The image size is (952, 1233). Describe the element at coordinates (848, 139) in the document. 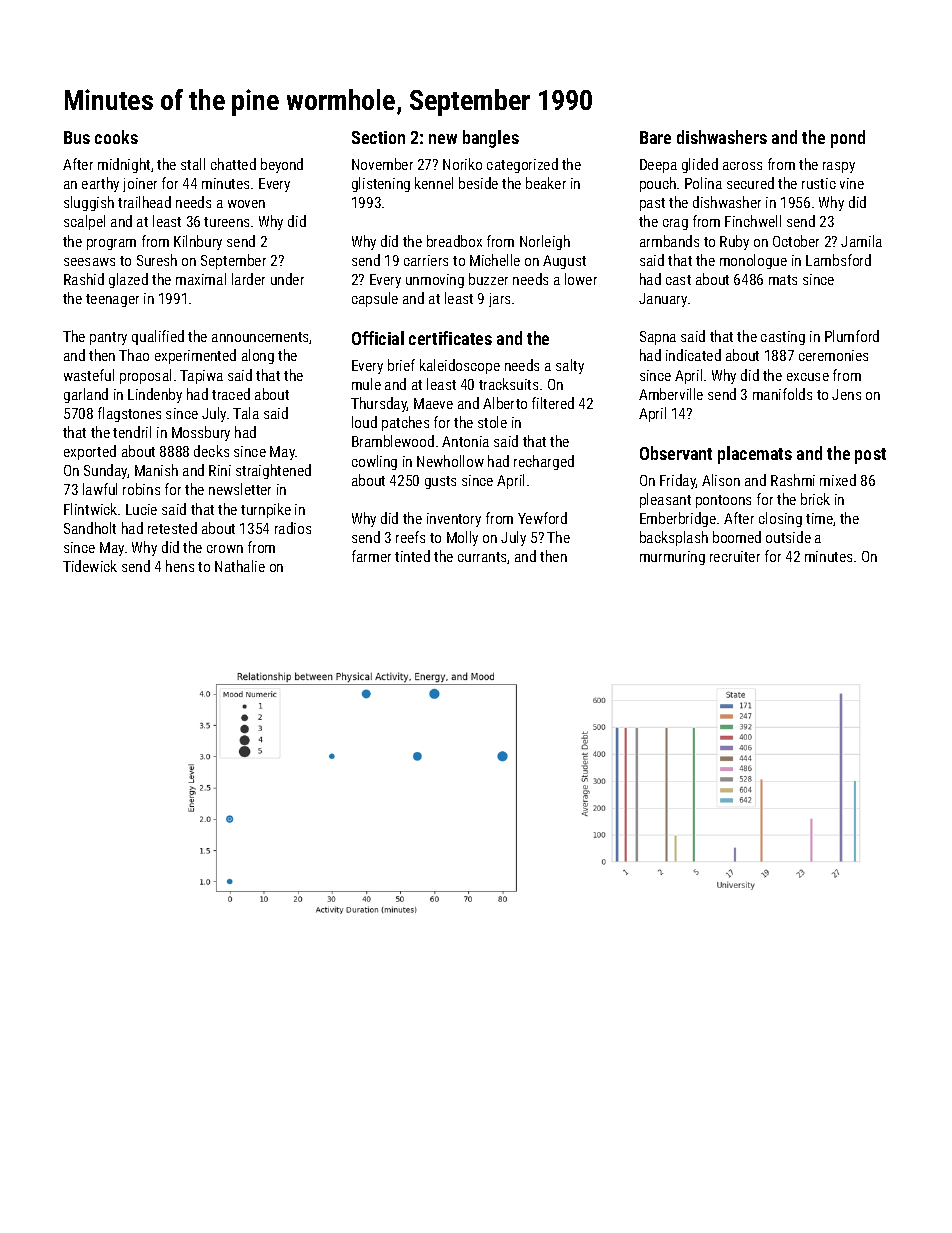

I see `pond` at that location.
